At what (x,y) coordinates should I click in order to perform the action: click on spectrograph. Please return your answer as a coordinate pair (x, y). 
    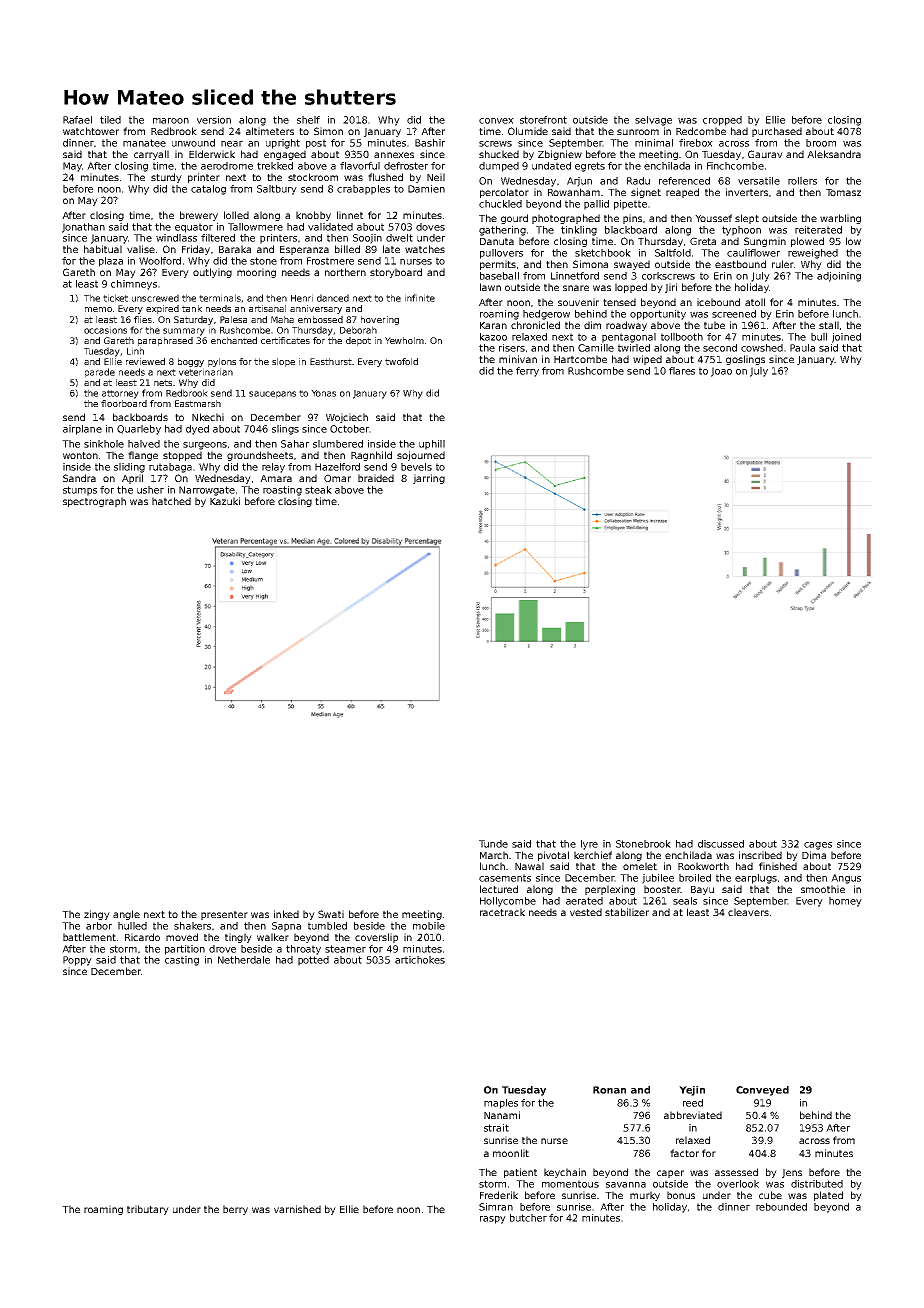
    Looking at the image, I should click on (94, 502).
